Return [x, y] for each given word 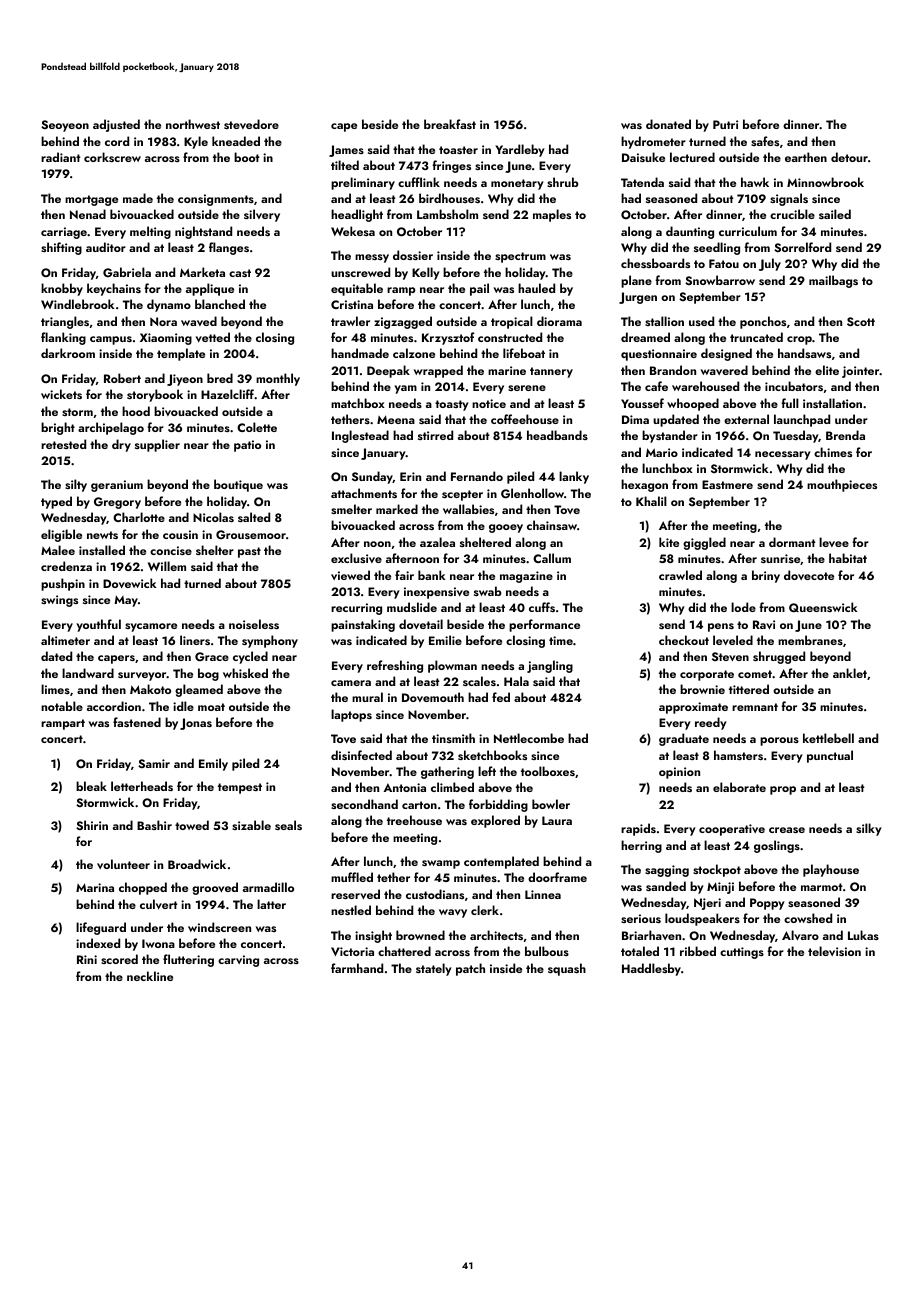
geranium [117, 486]
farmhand [357, 968]
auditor [106, 247]
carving [238, 961]
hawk [755, 182]
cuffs [542, 607]
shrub [563, 182]
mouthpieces [842, 485]
